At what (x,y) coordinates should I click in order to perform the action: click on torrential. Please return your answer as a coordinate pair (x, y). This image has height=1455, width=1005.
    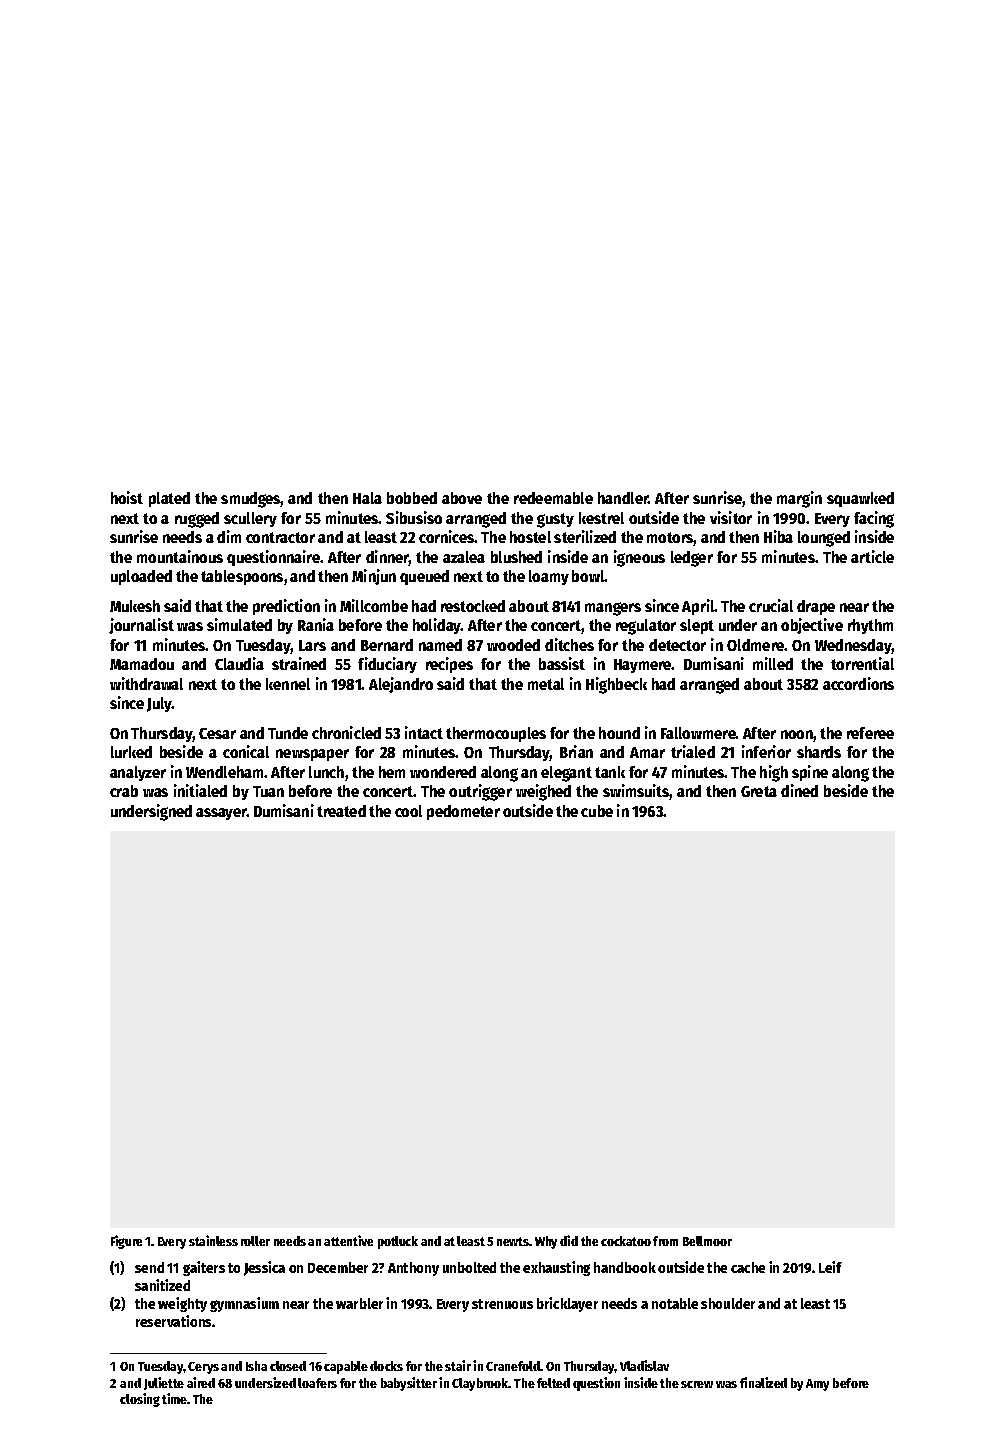
    Looking at the image, I should click on (862, 663).
